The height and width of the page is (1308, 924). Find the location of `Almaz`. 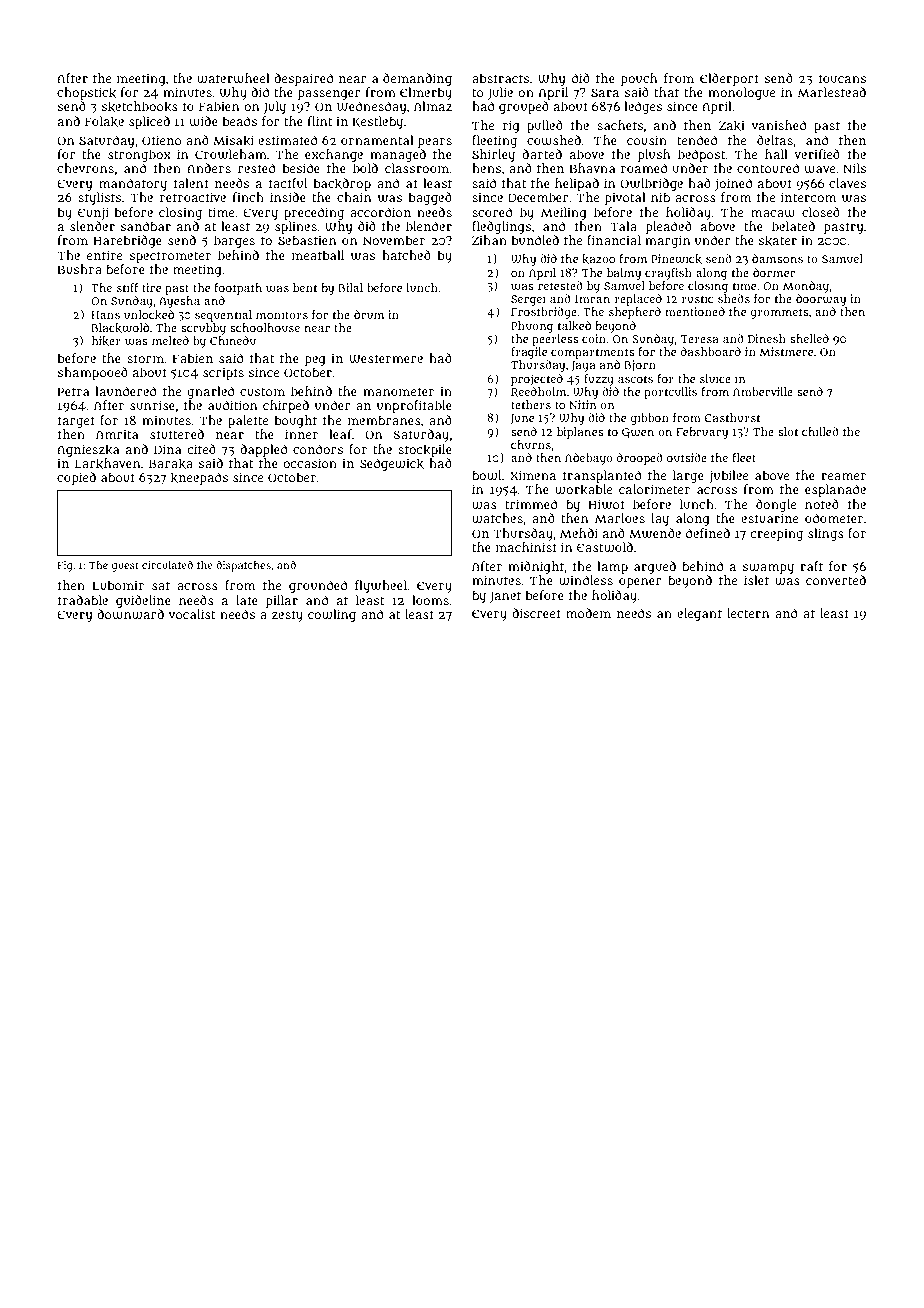

Almaz is located at coordinates (433, 106).
